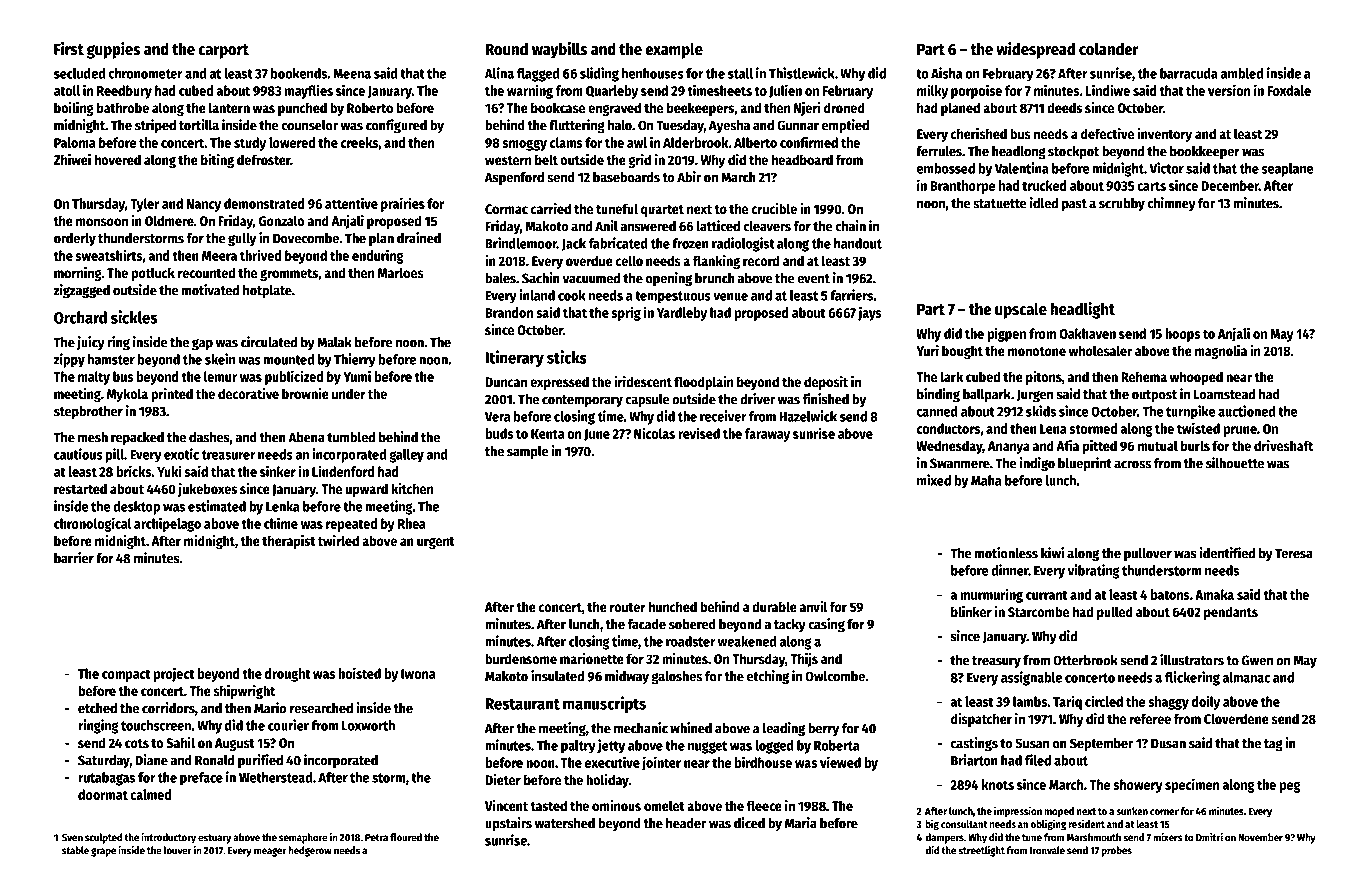 This screenshot has height=887, width=1372. I want to click on pigpen, so click(1006, 334).
